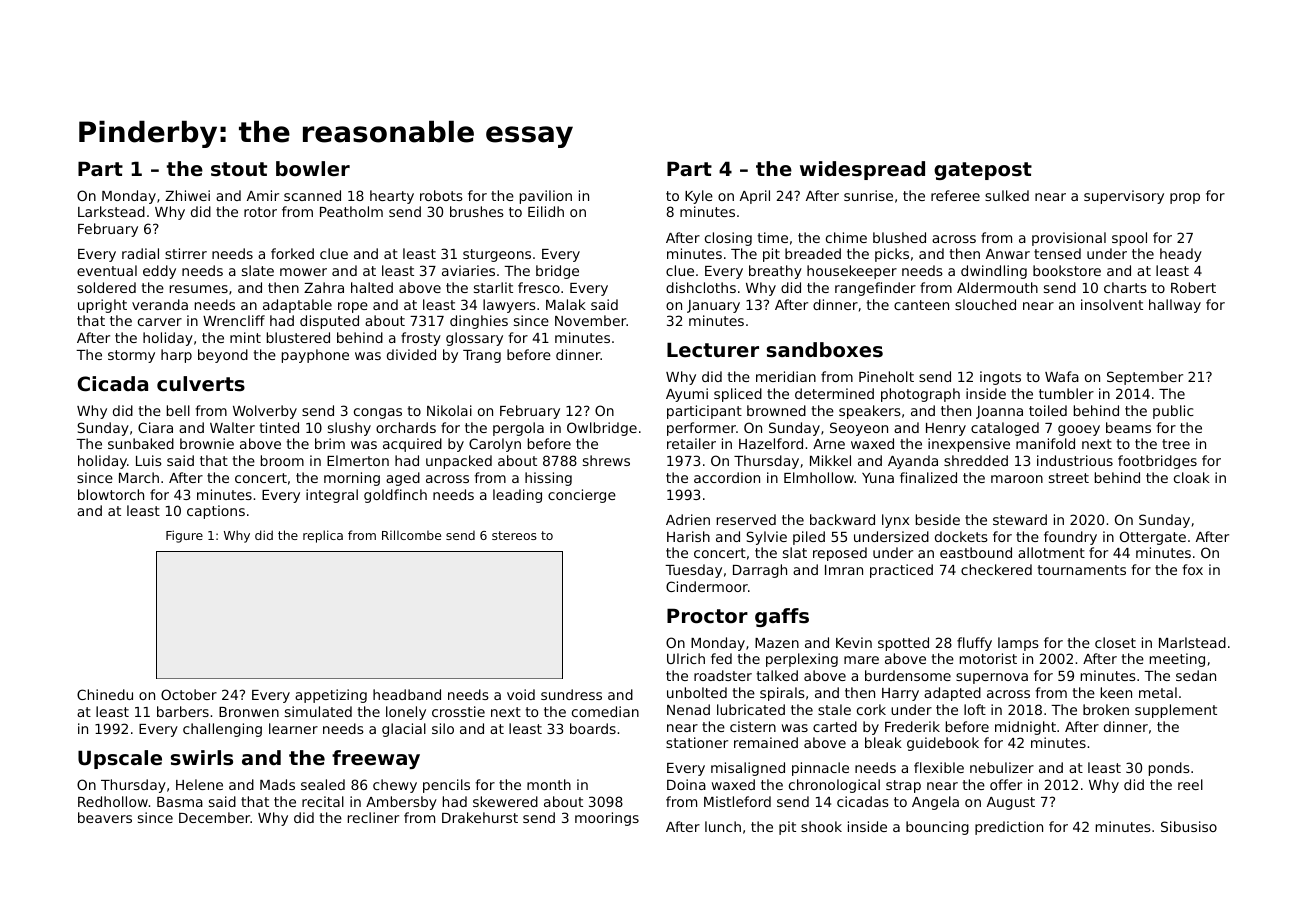 The width and height of the document is (1308, 924). What do you see at coordinates (113, 801) in the document?
I see `Redhollow` at bounding box center [113, 801].
